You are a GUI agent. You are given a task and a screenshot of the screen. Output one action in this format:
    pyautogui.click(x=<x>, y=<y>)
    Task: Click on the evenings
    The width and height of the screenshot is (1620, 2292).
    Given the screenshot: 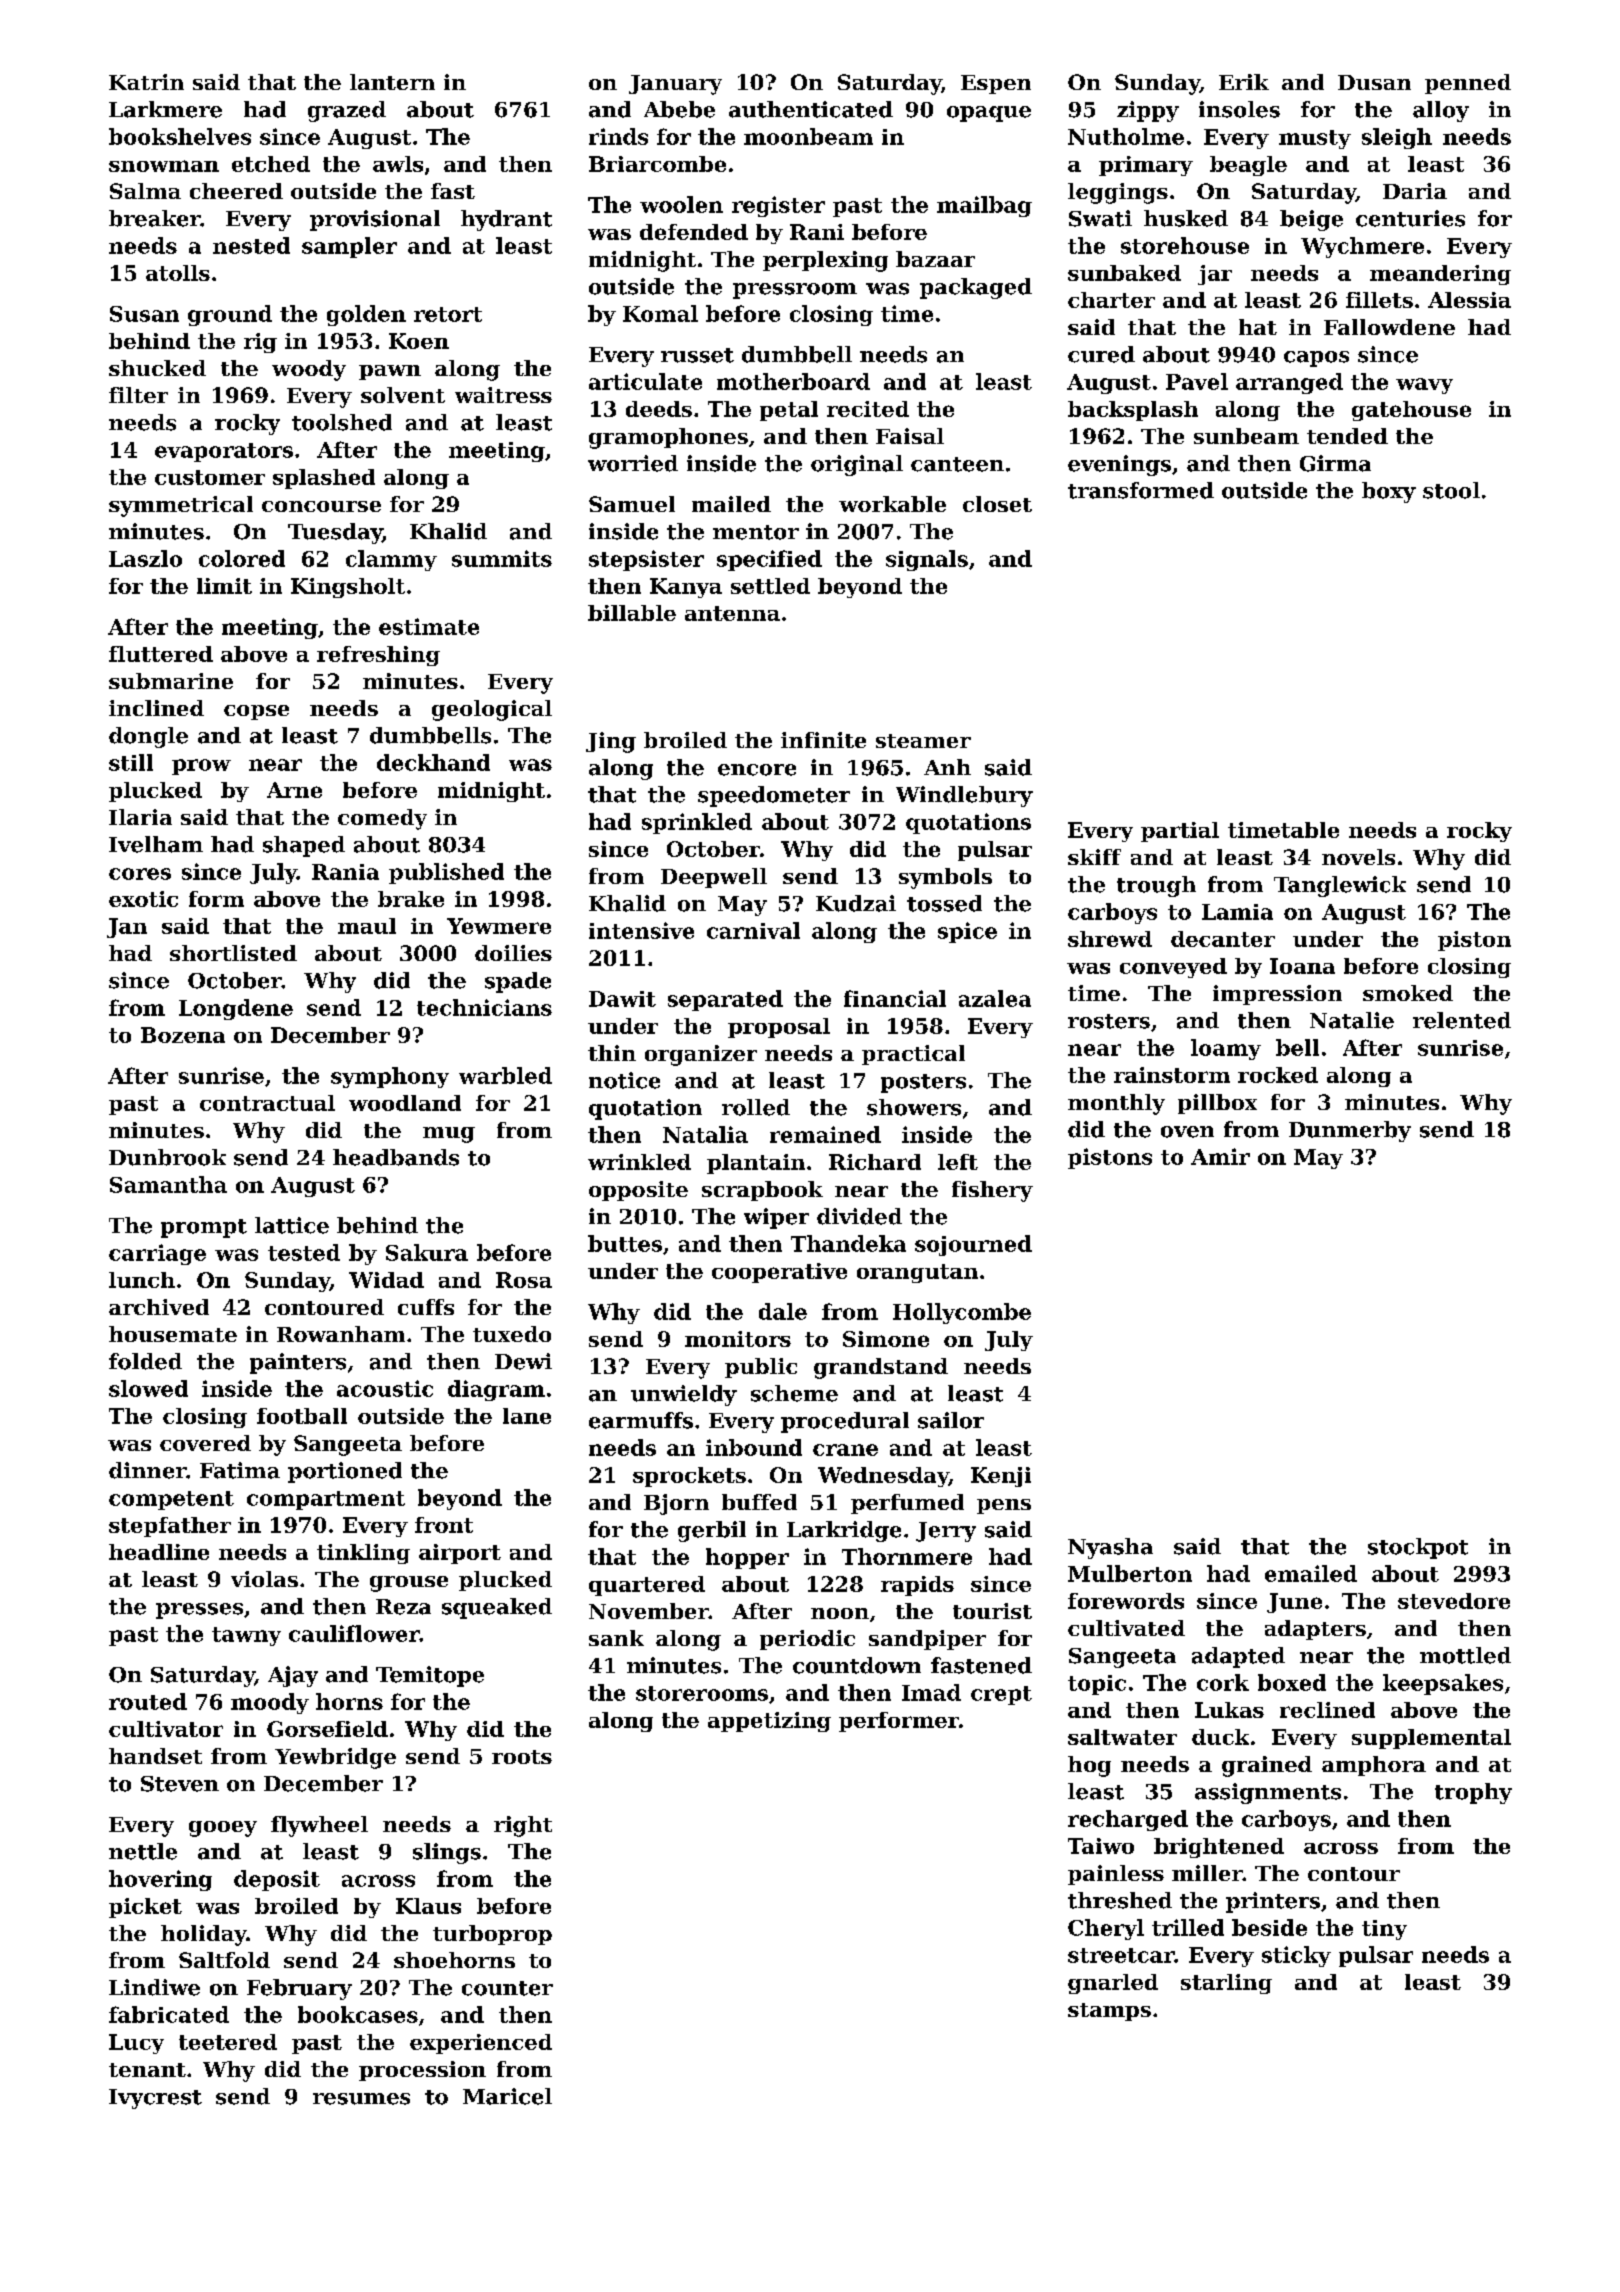 What is the action you would take?
    pyautogui.click(x=1119, y=465)
